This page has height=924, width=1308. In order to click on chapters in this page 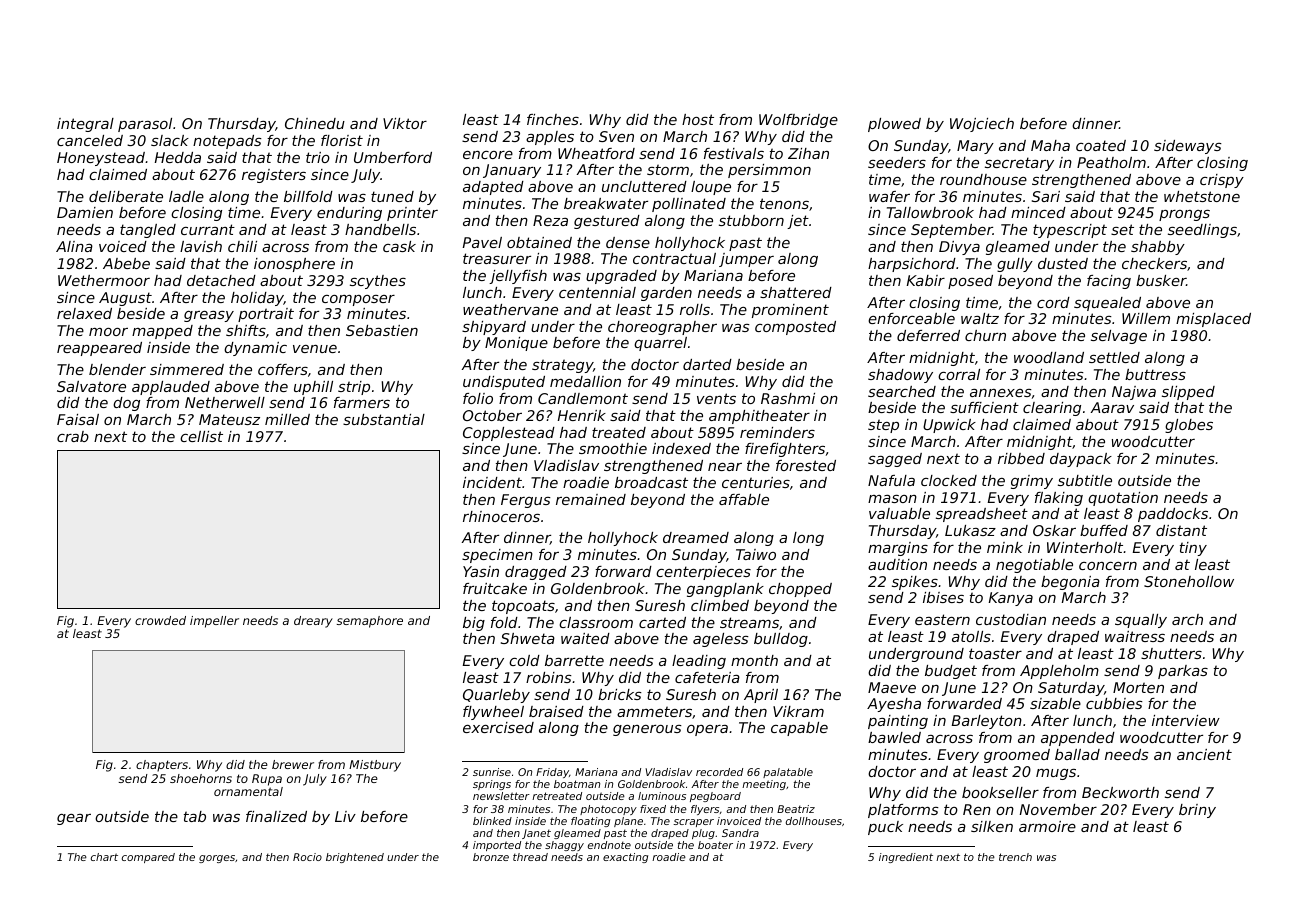, I will do `click(162, 766)`.
